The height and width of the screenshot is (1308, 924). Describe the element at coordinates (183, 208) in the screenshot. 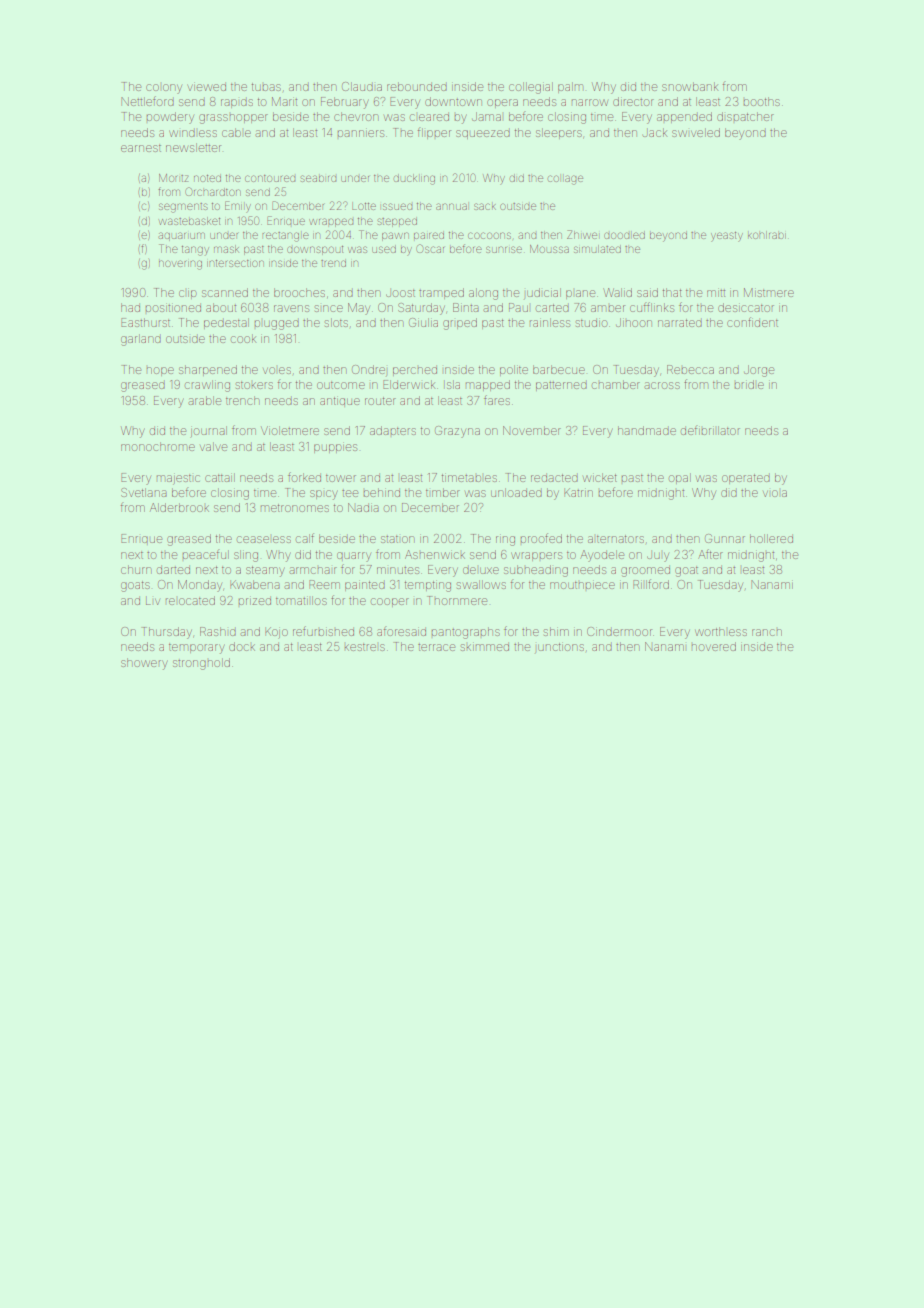

I see `segments` at that location.
